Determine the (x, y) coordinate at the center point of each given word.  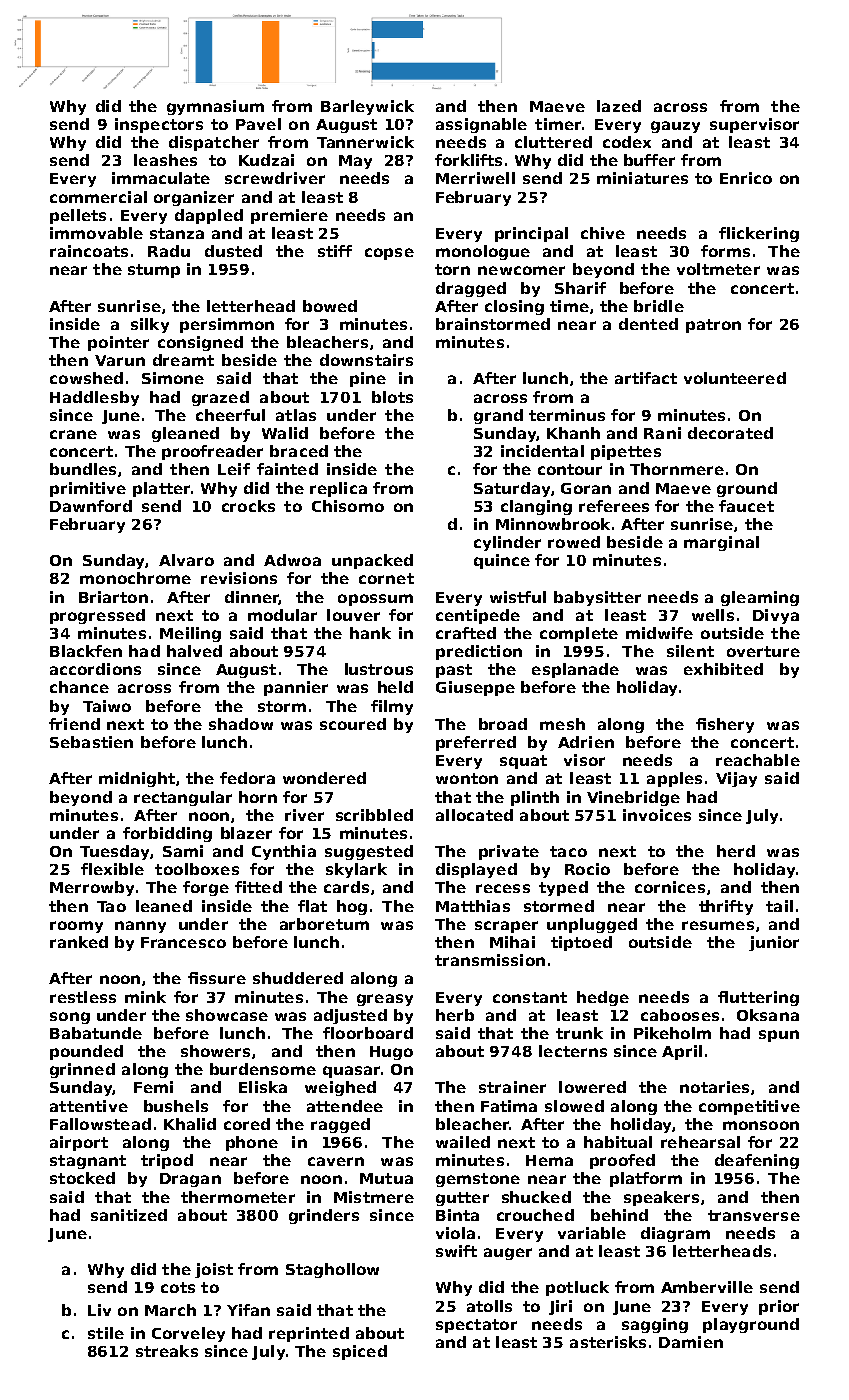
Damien (691, 1342)
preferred (476, 743)
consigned (200, 343)
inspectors (159, 125)
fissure (217, 978)
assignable (481, 125)
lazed (619, 106)
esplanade (575, 670)
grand (498, 416)
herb (455, 1015)
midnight (137, 779)
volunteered (735, 378)
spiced (360, 1352)
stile (106, 1333)
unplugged (592, 925)
